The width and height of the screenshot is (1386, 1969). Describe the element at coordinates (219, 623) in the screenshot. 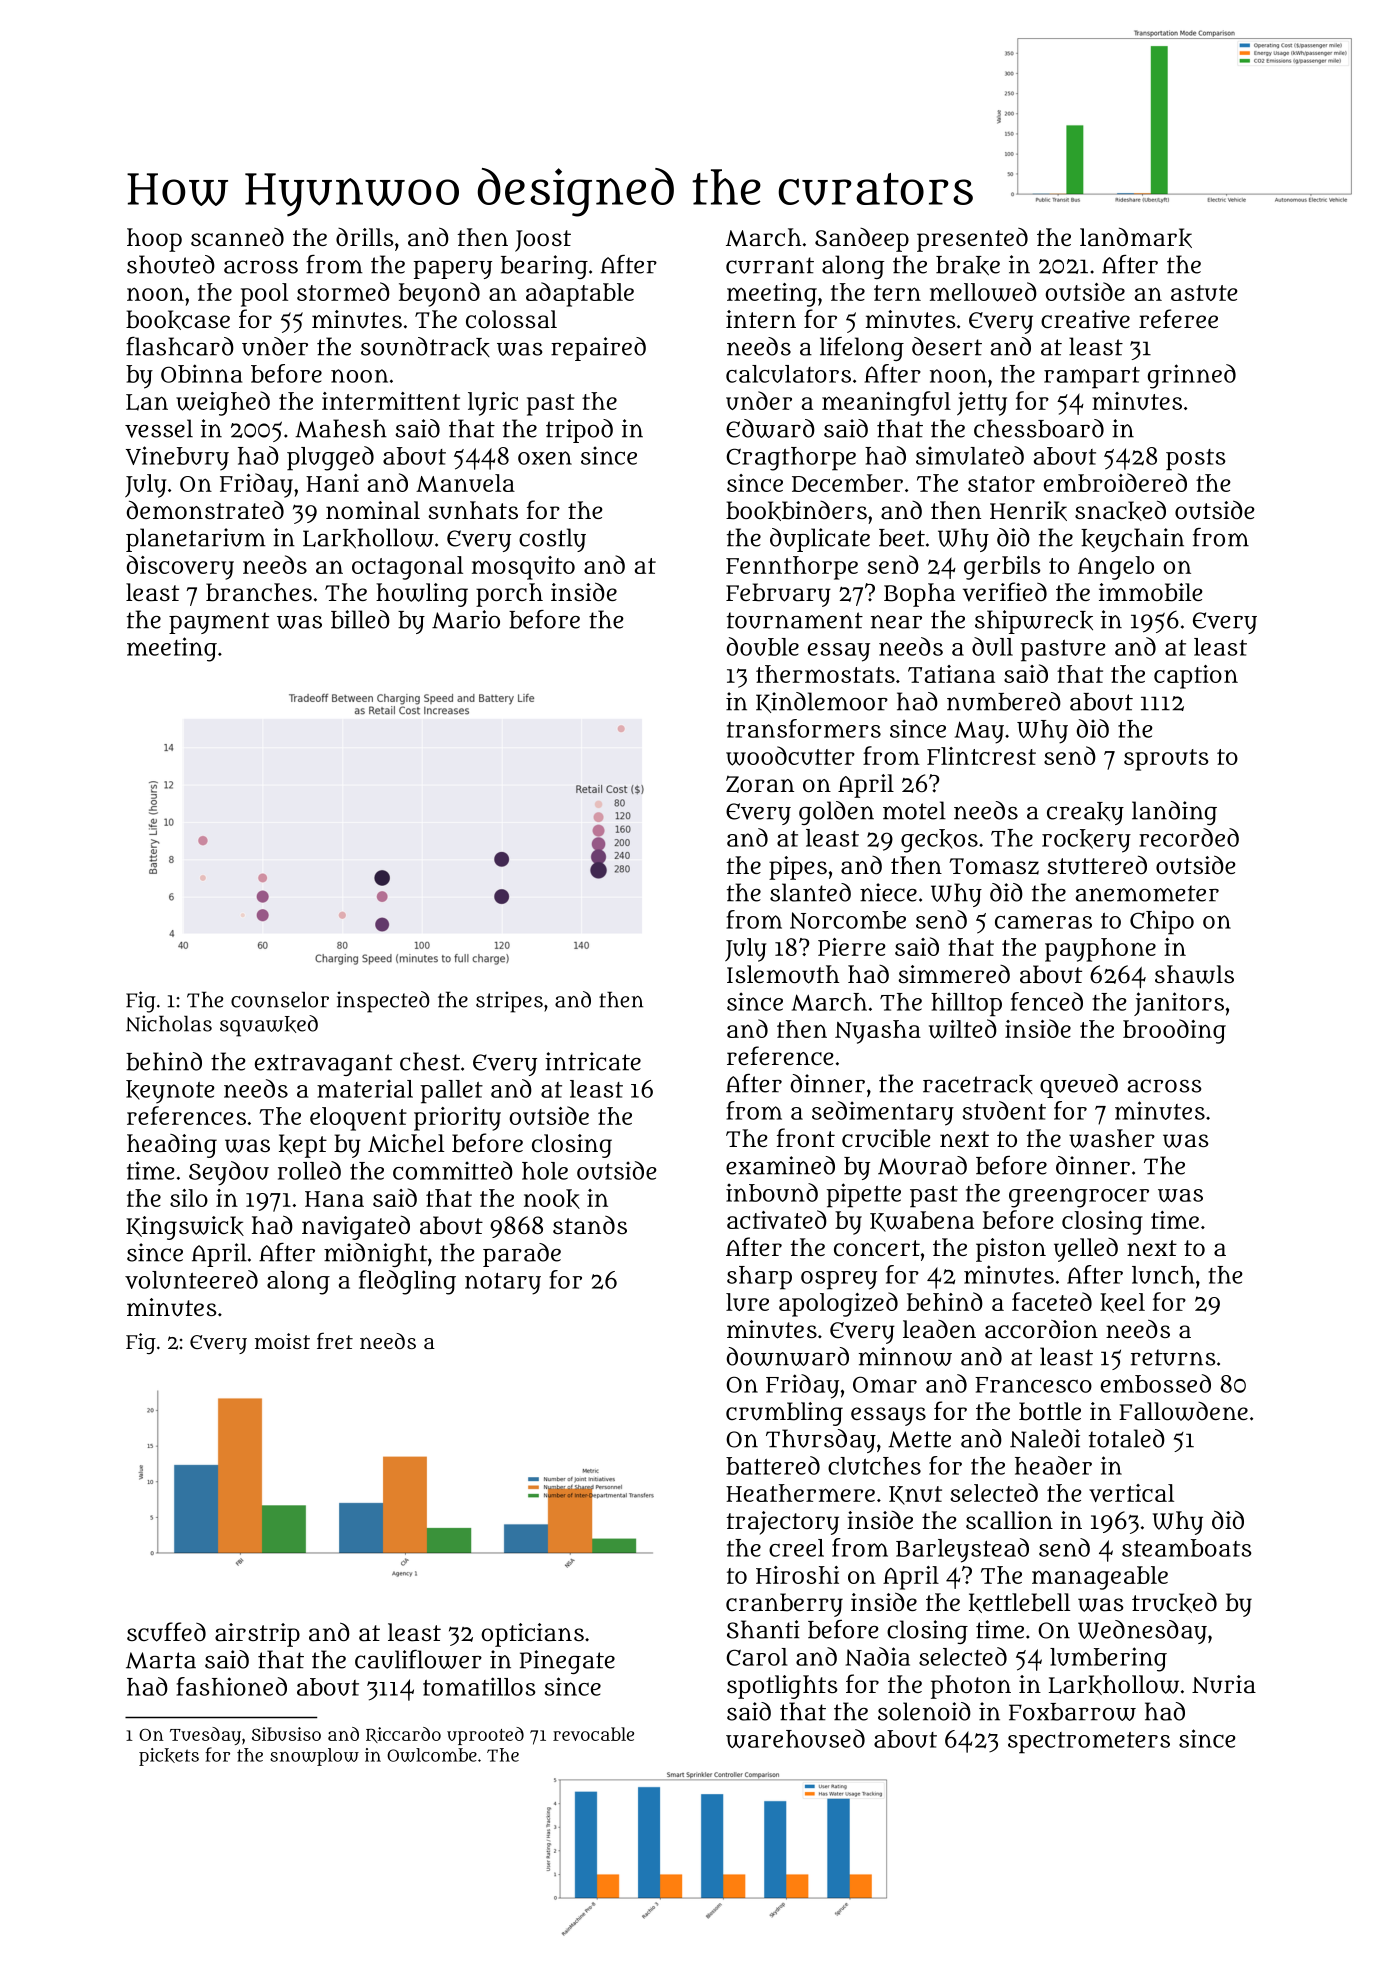

I see `payment` at that location.
